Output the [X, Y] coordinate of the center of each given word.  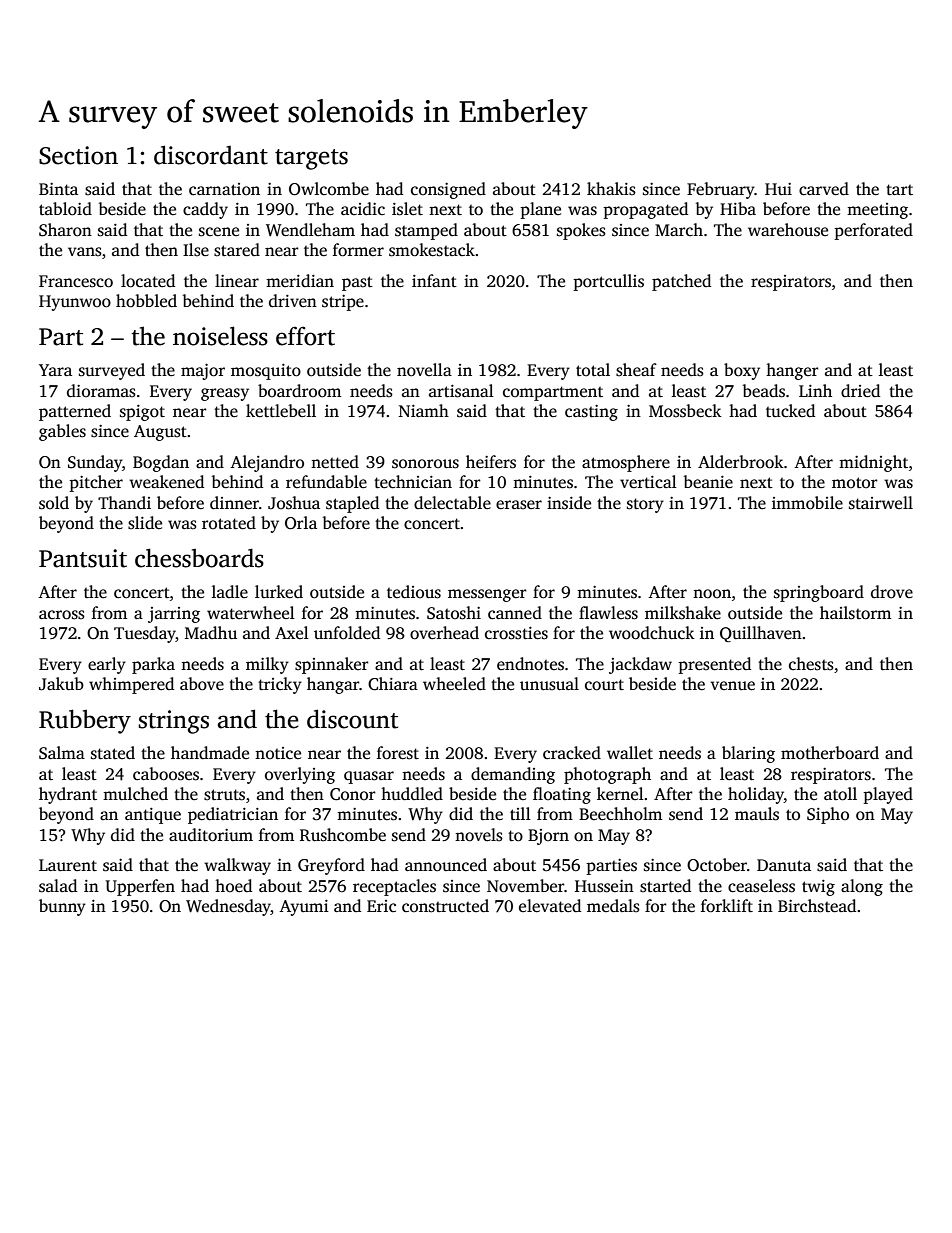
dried [860, 391]
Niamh [424, 410]
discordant [211, 155]
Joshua [294, 503]
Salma [62, 753]
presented [714, 665]
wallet [630, 753]
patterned [75, 412]
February [721, 190]
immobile [807, 503]
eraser [519, 505]
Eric [381, 906]
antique [153, 816]
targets [311, 159]
